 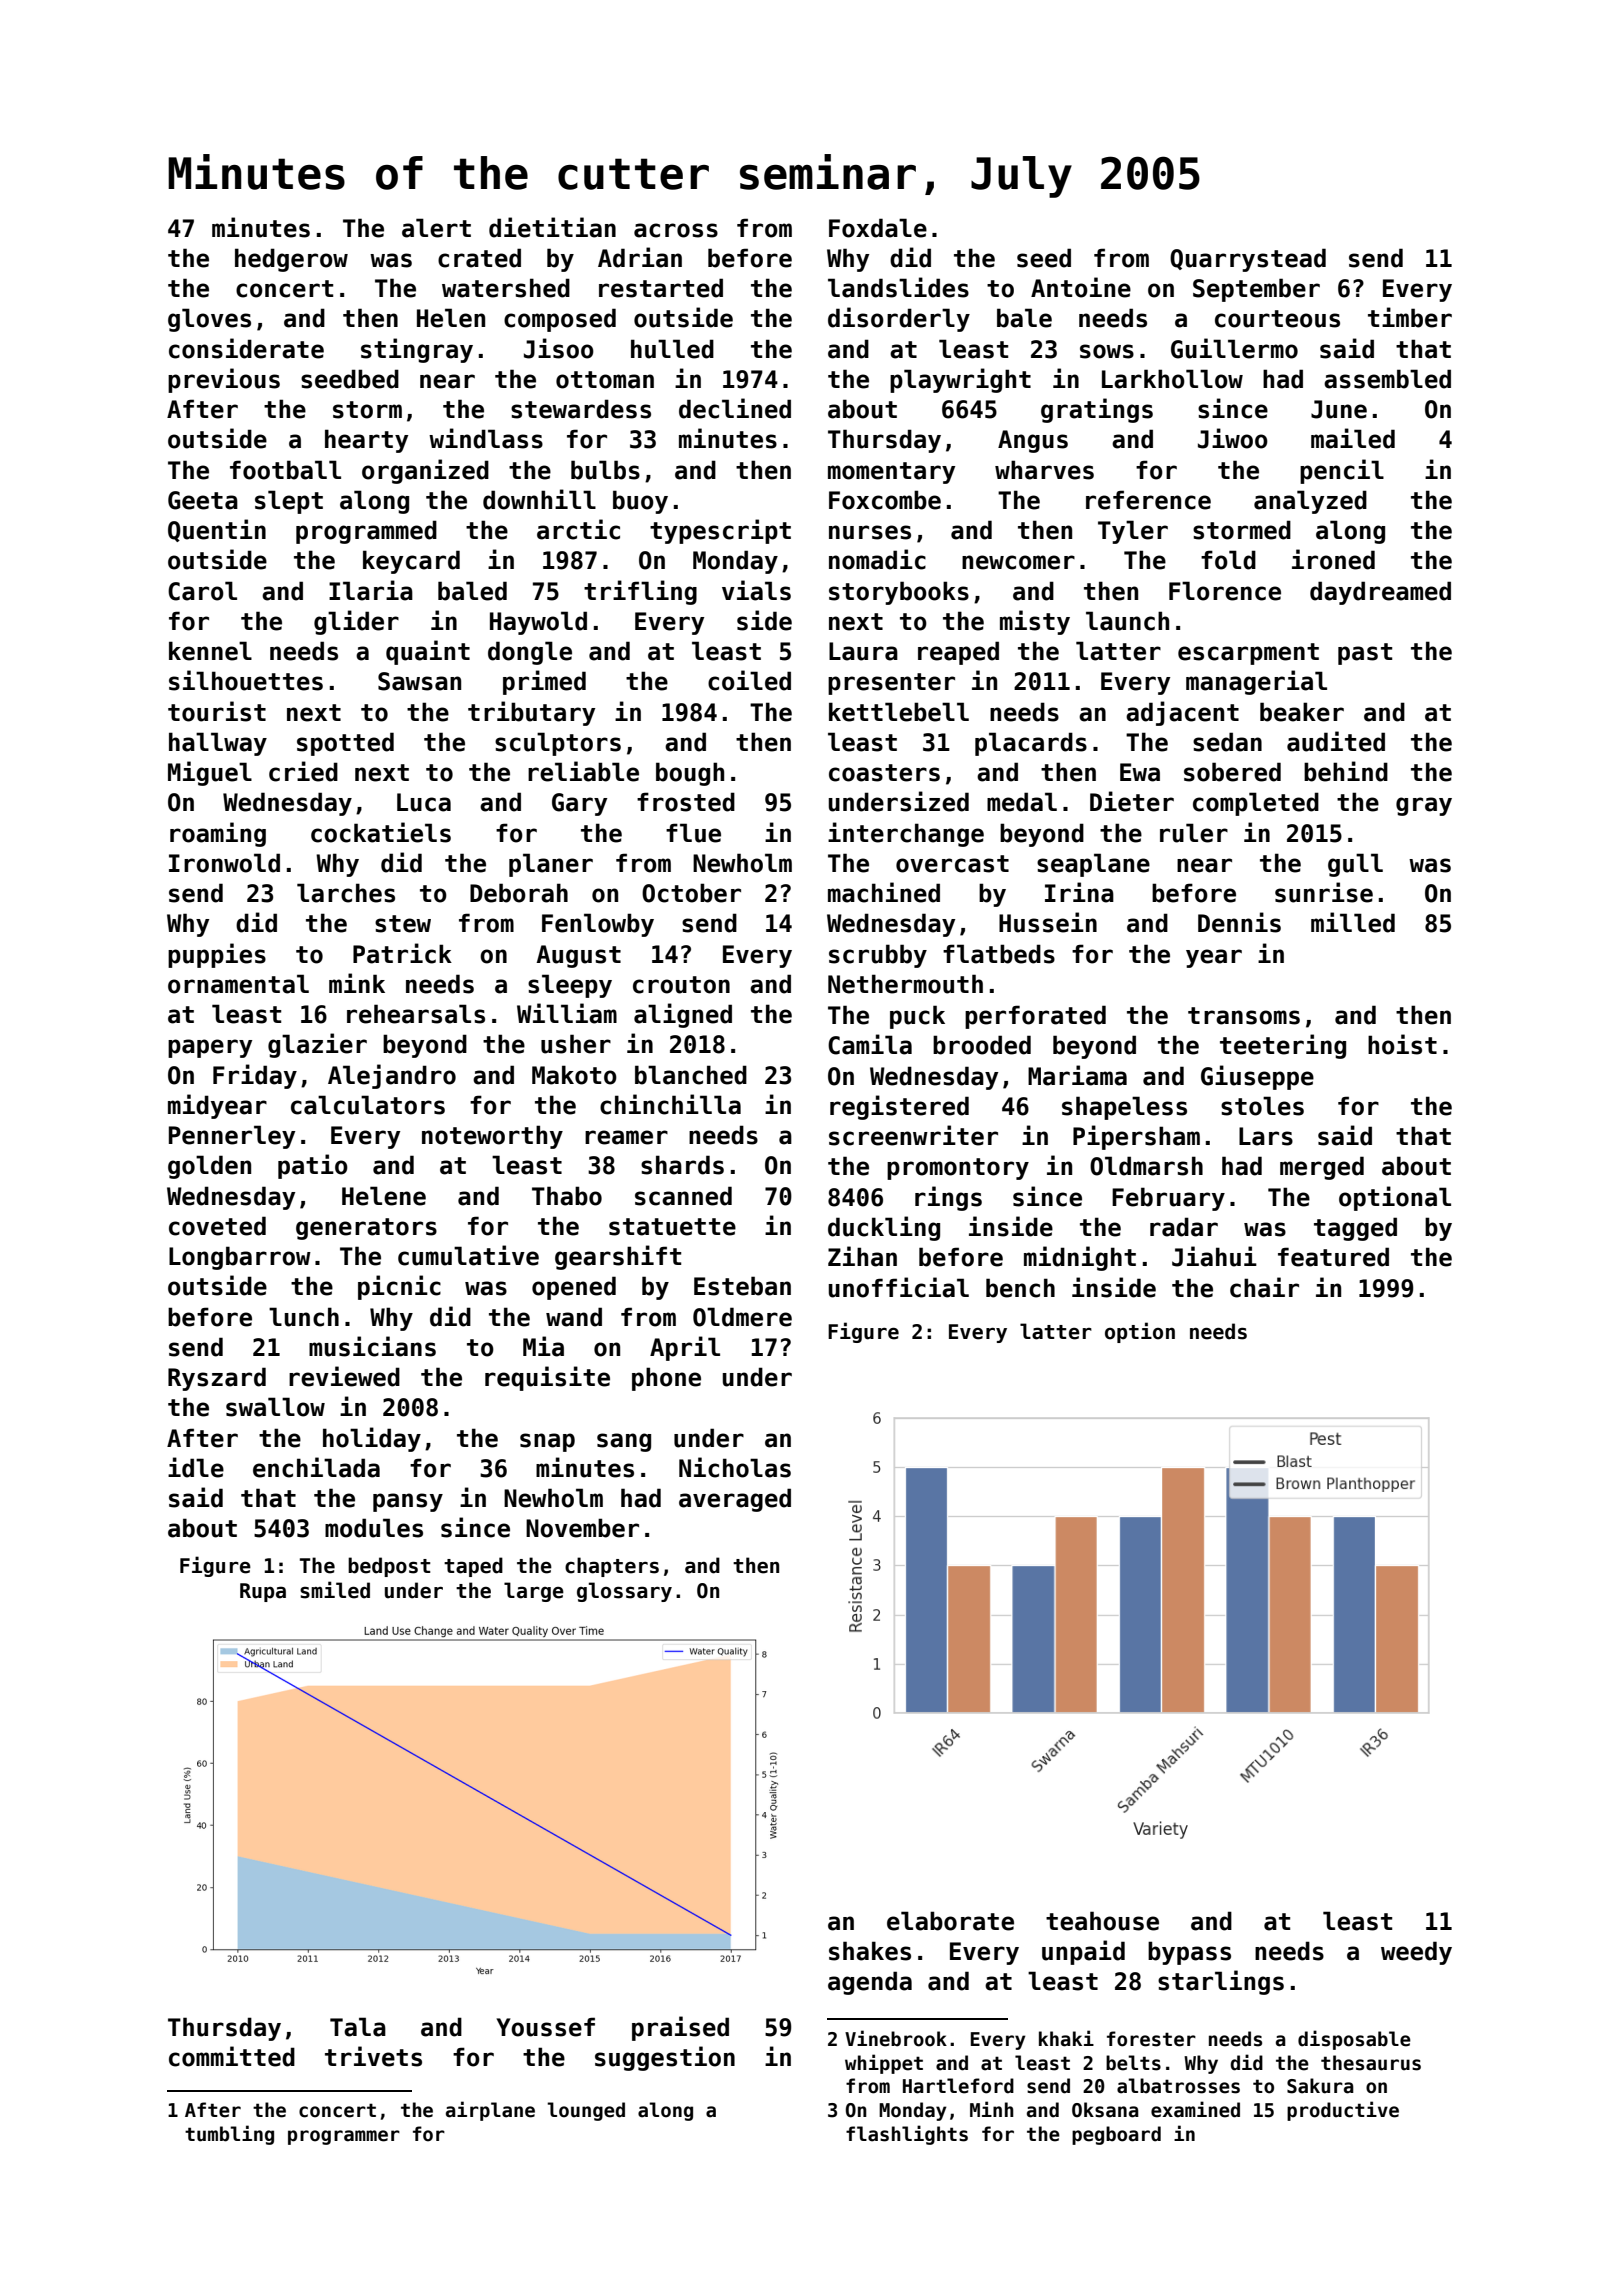 I want to click on Tala, so click(x=358, y=2027).
